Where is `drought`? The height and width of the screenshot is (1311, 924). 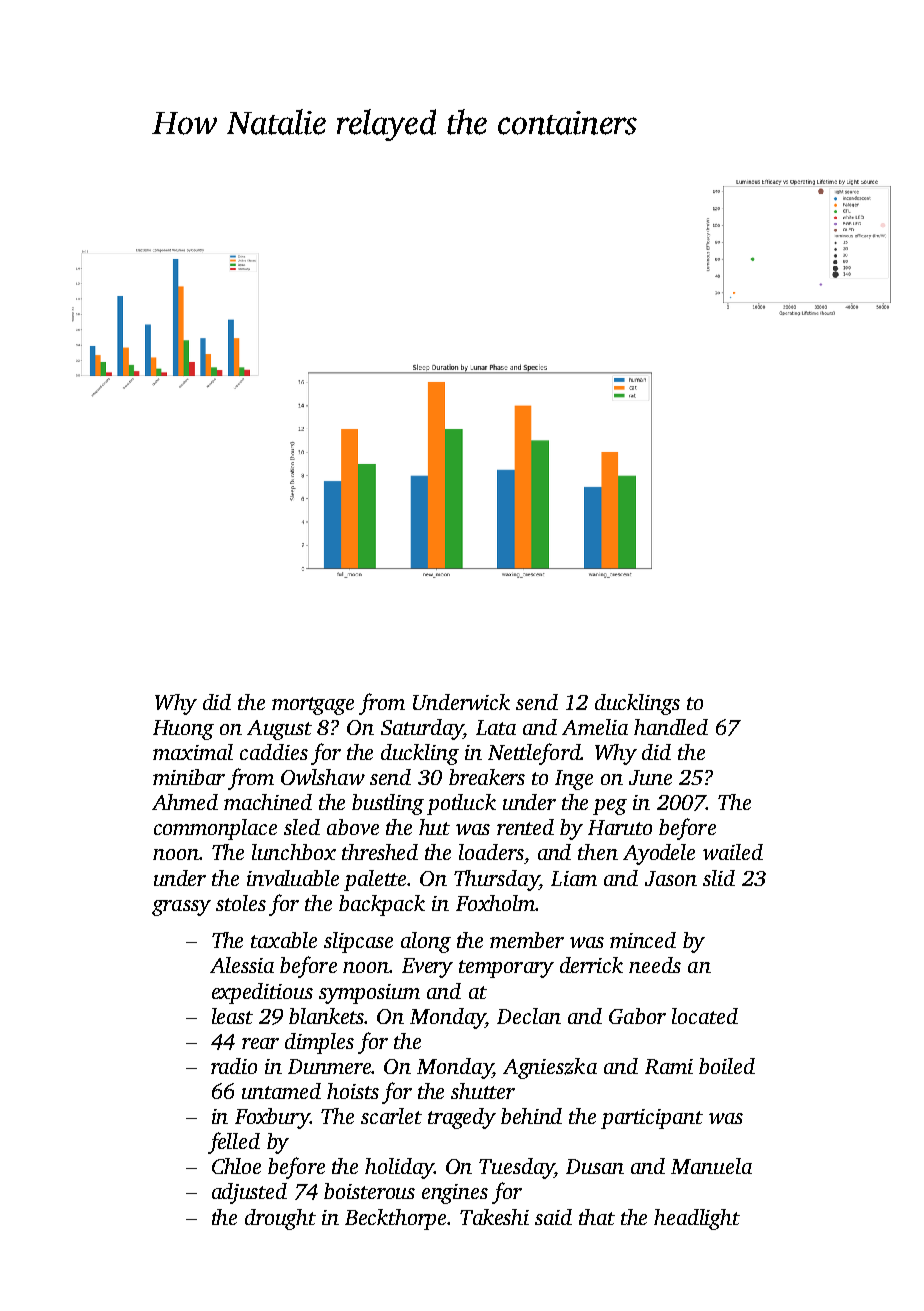
drought is located at coordinates (280, 1219).
